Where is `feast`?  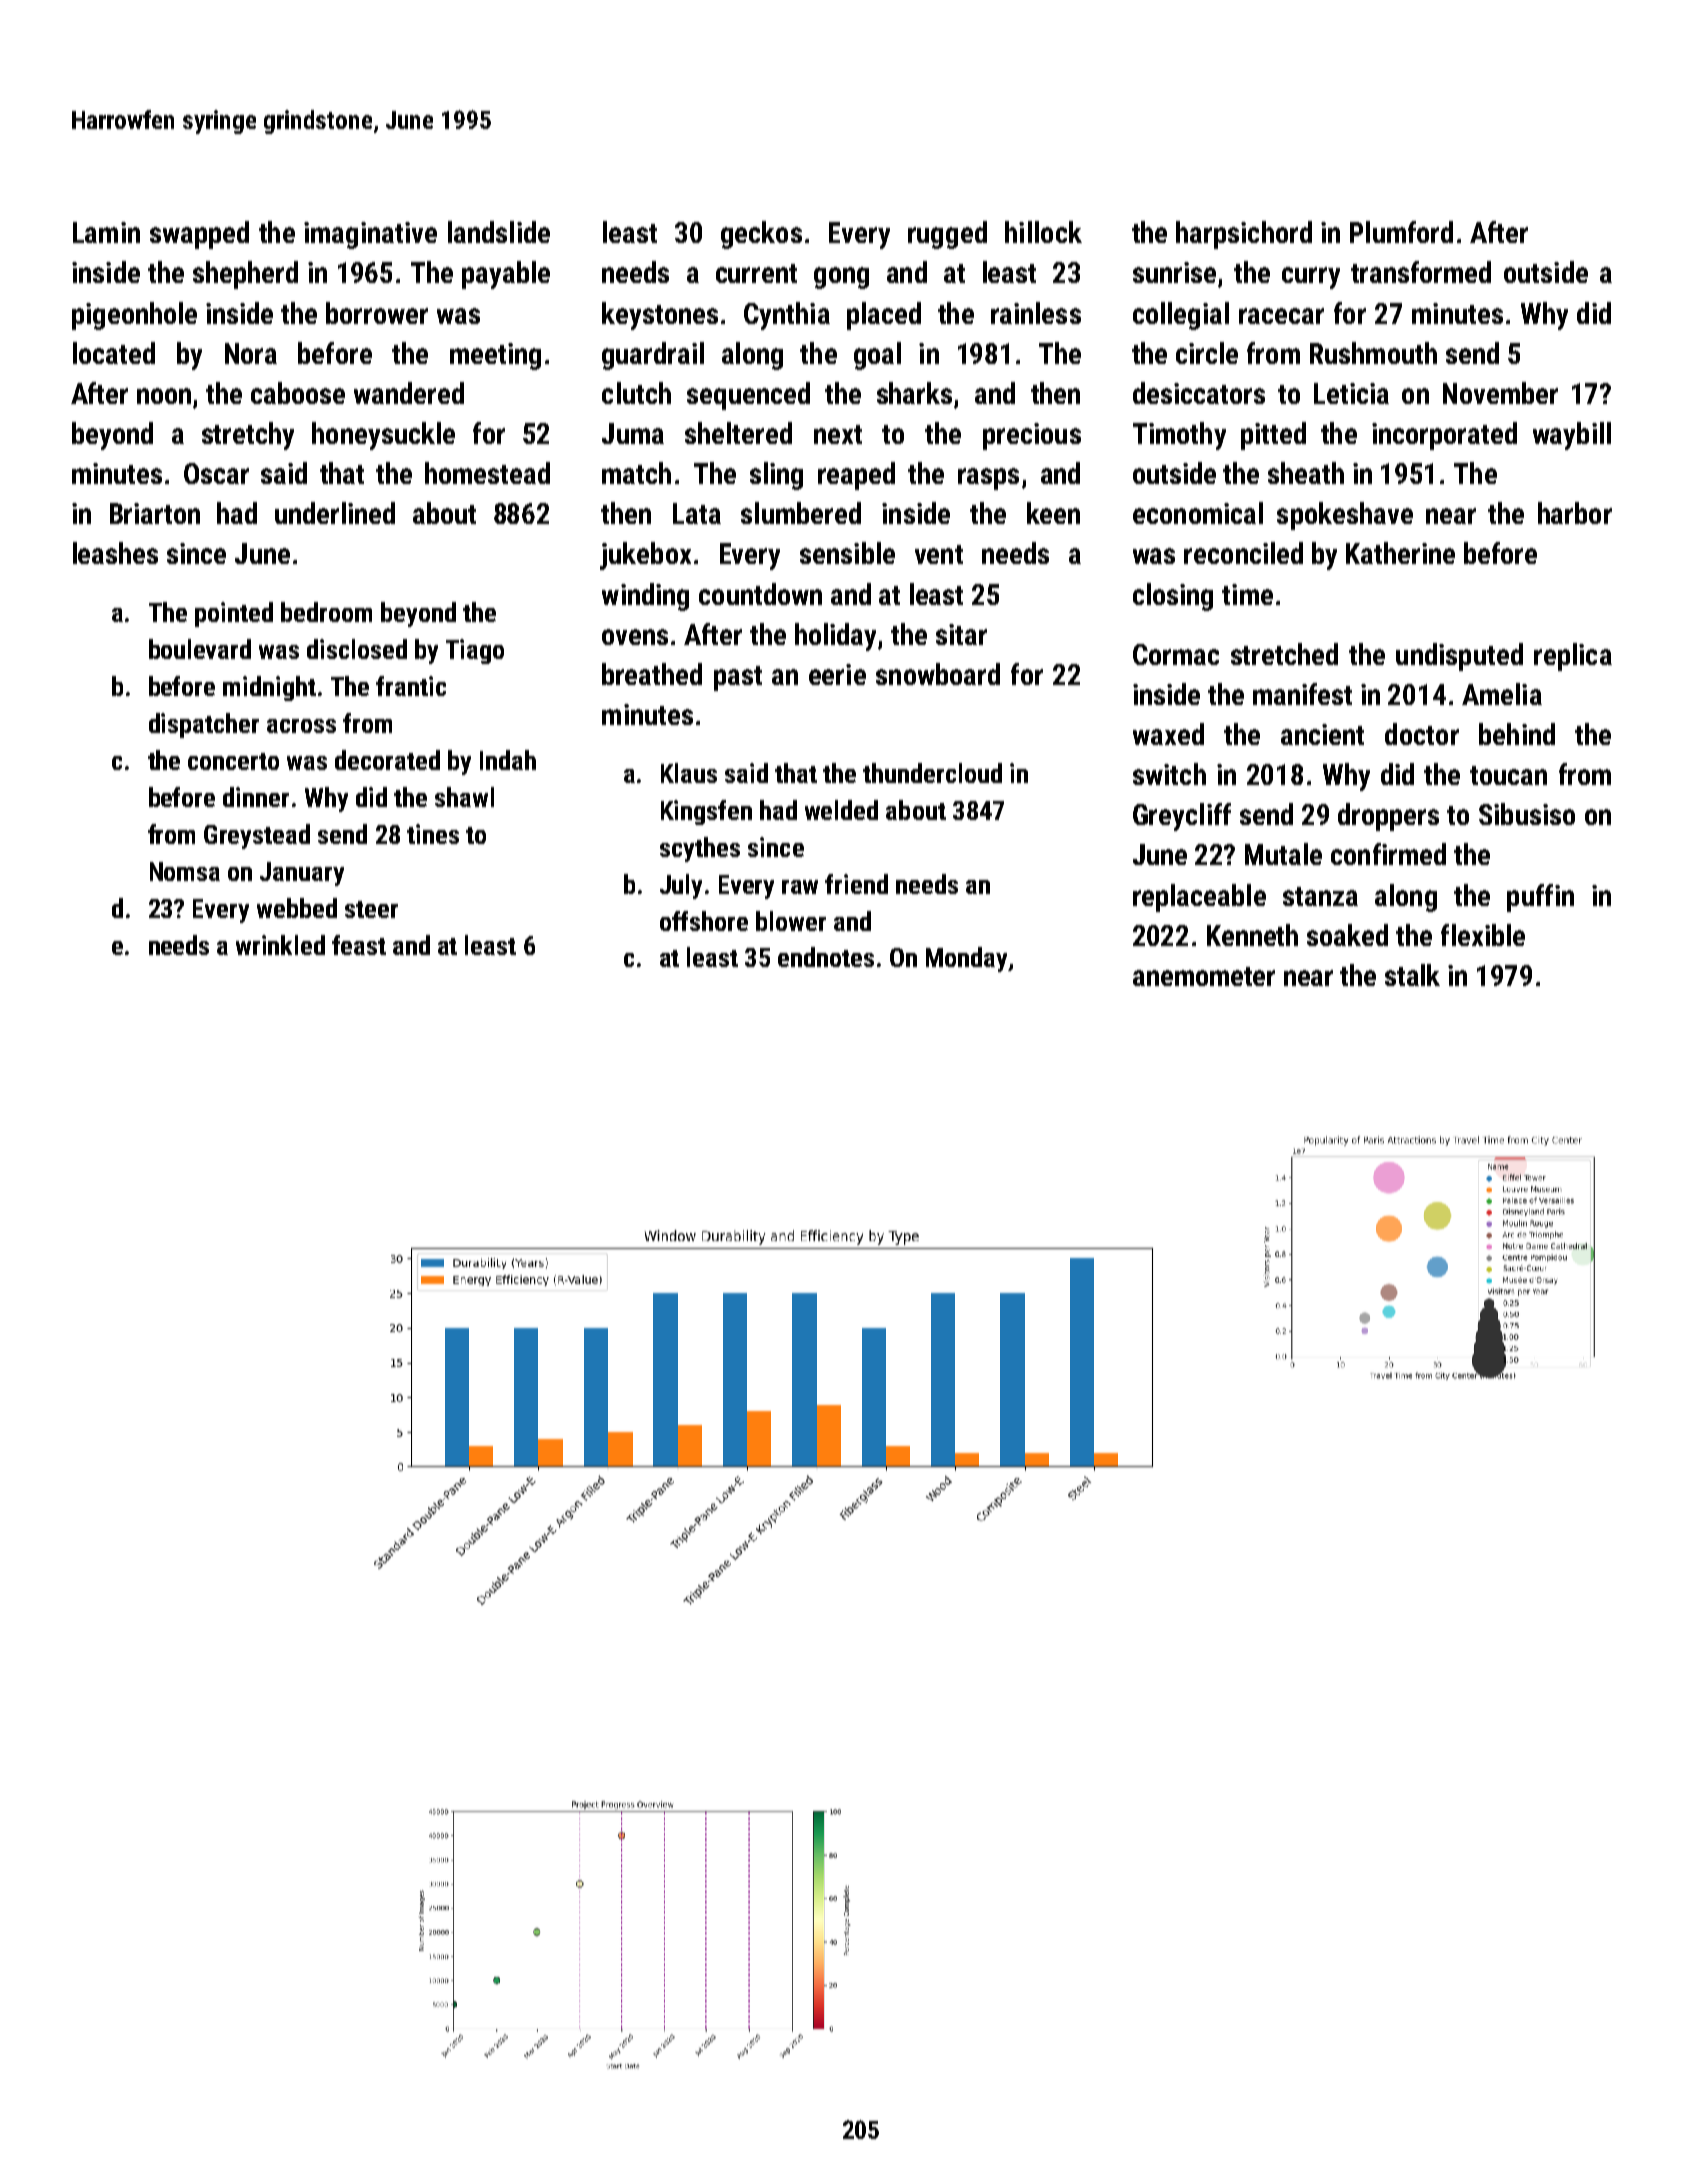 feast is located at coordinates (359, 945).
